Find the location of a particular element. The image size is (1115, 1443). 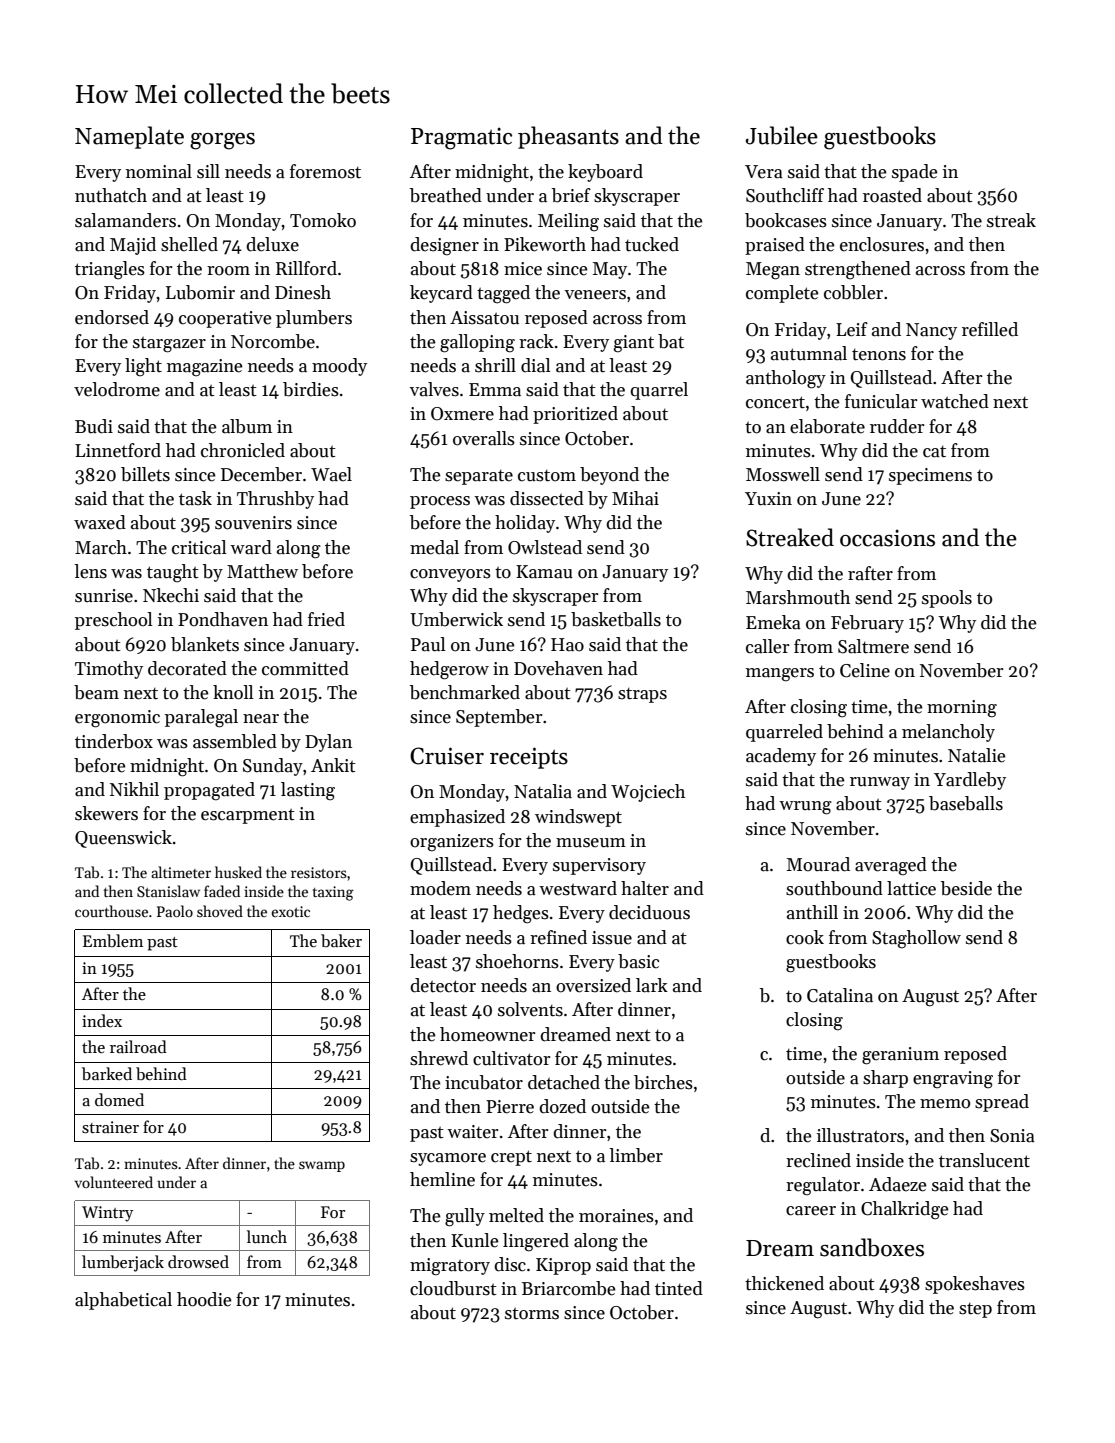

spokeshaves is located at coordinates (975, 1285).
